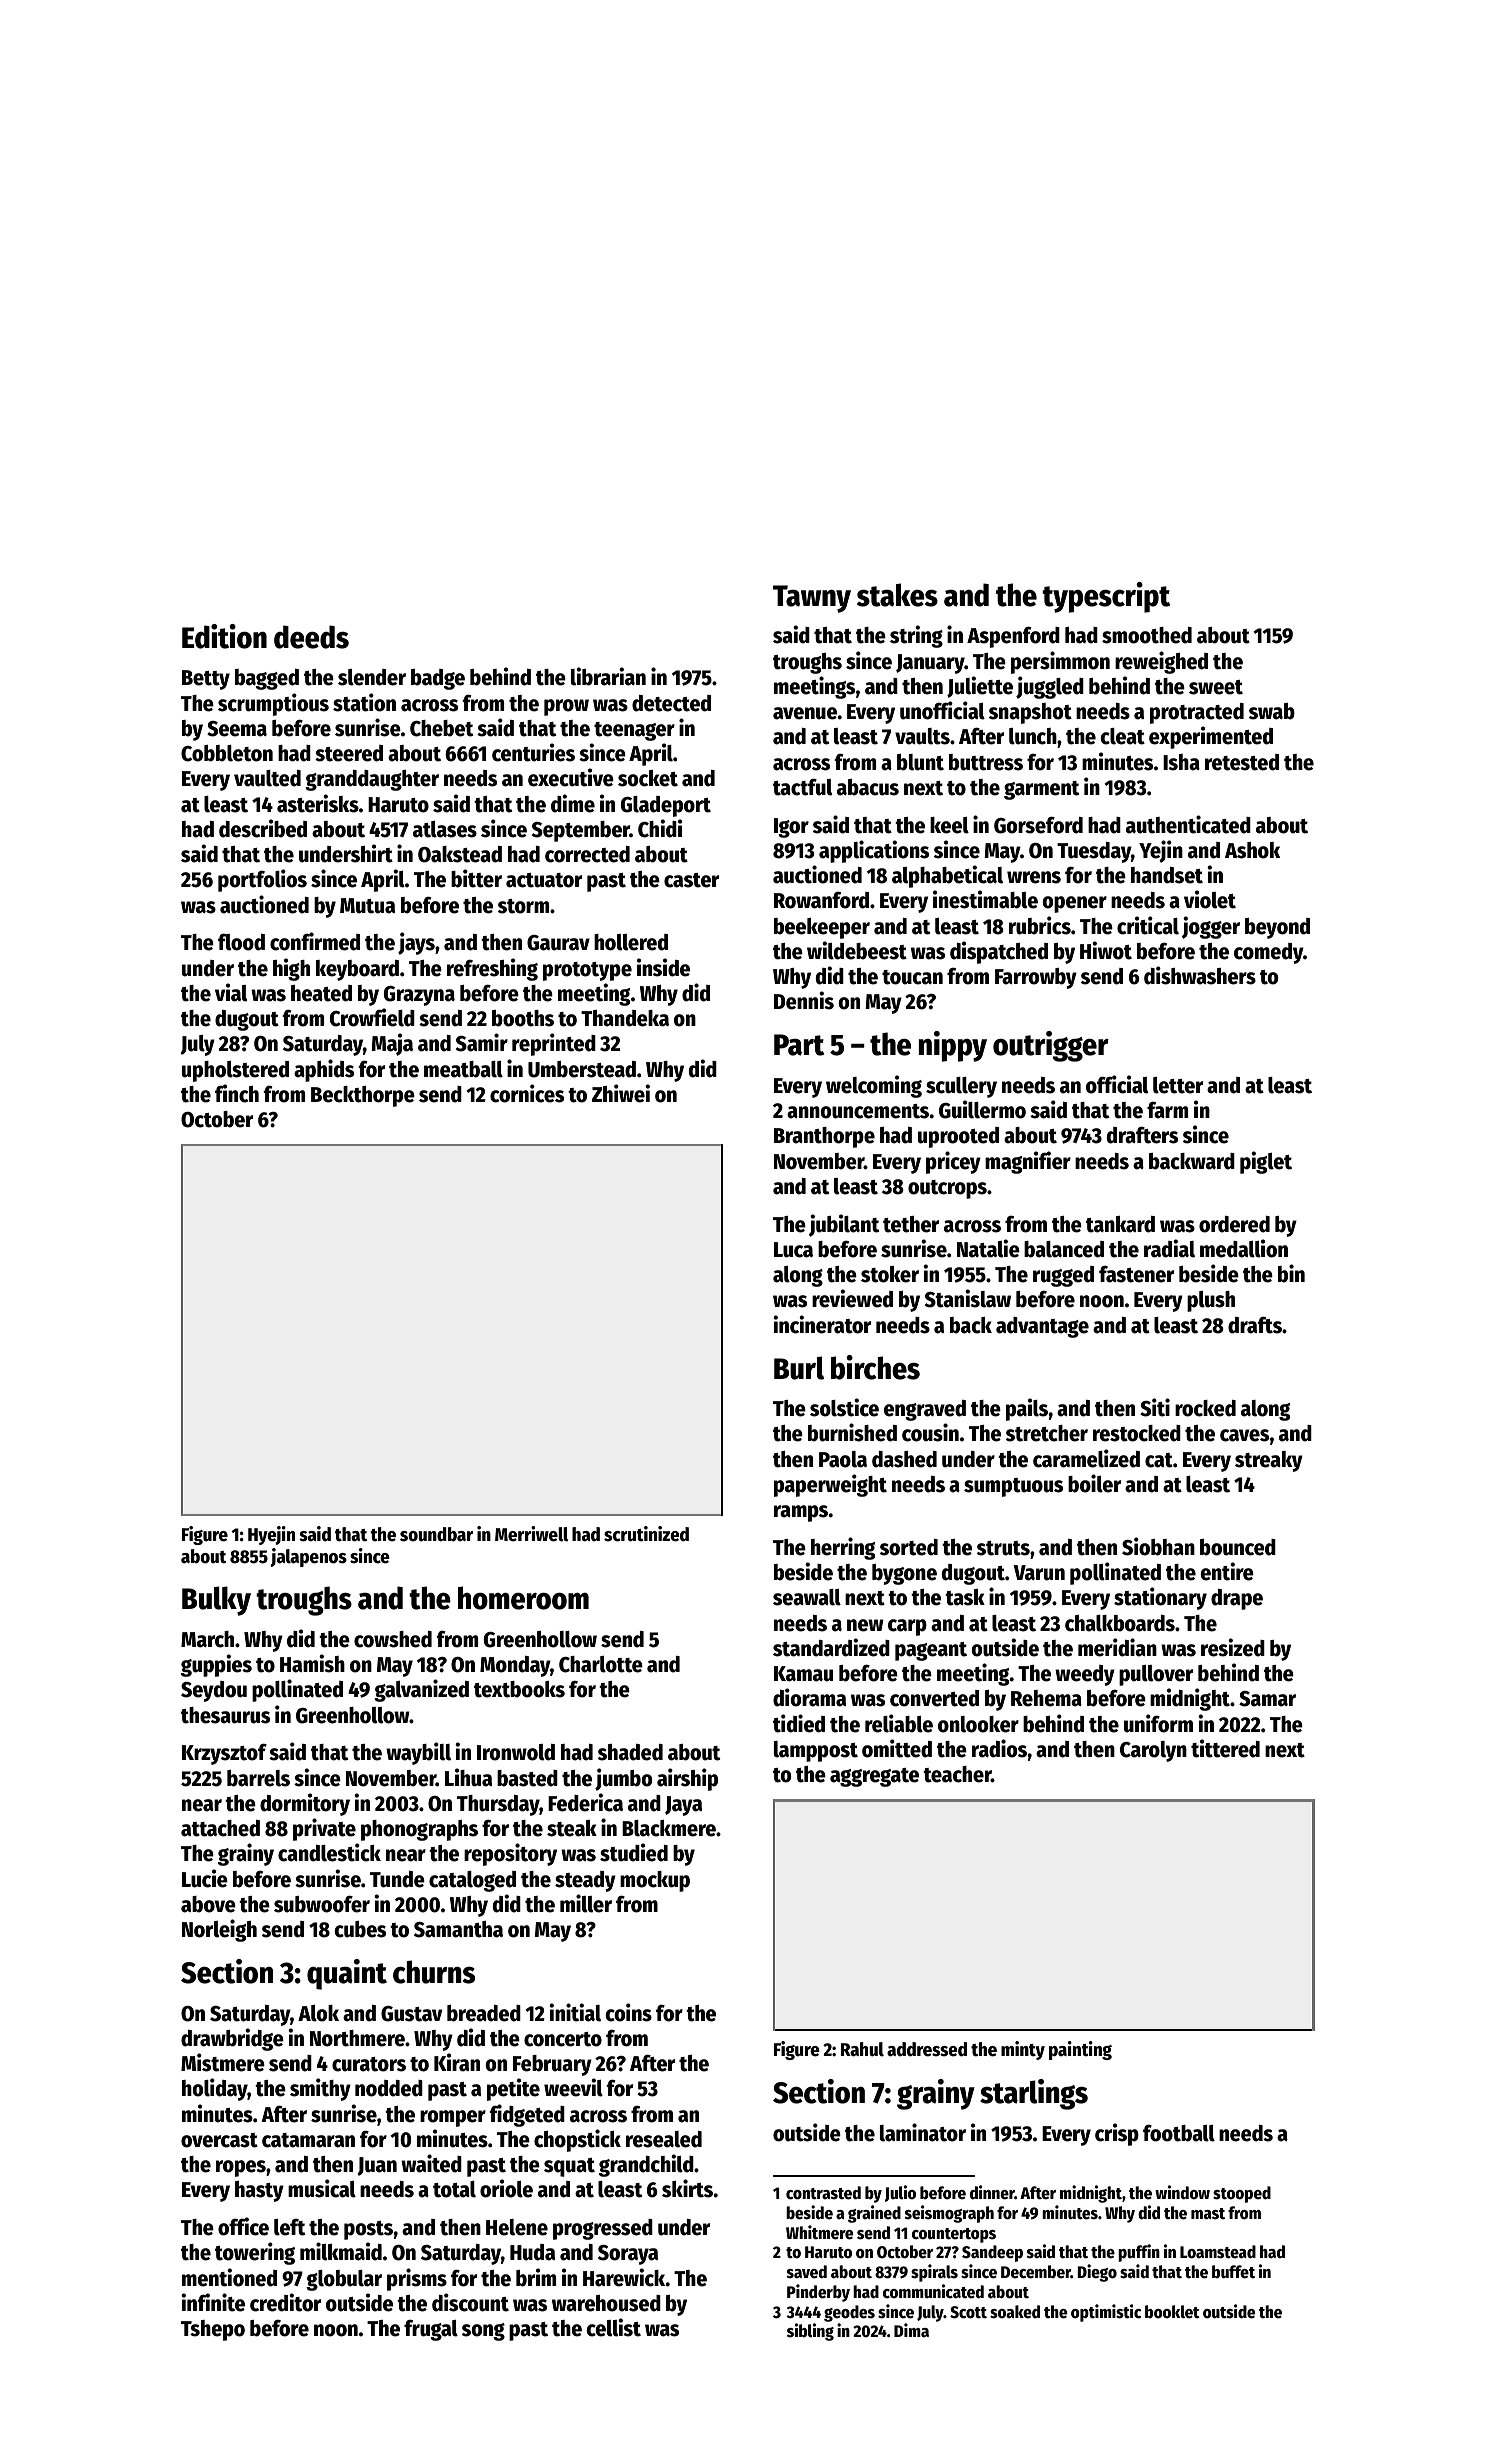 Image resolution: width=1496 pixels, height=2464 pixels. What do you see at coordinates (1106, 597) in the screenshot?
I see `typescript` at bounding box center [1106, 597].
